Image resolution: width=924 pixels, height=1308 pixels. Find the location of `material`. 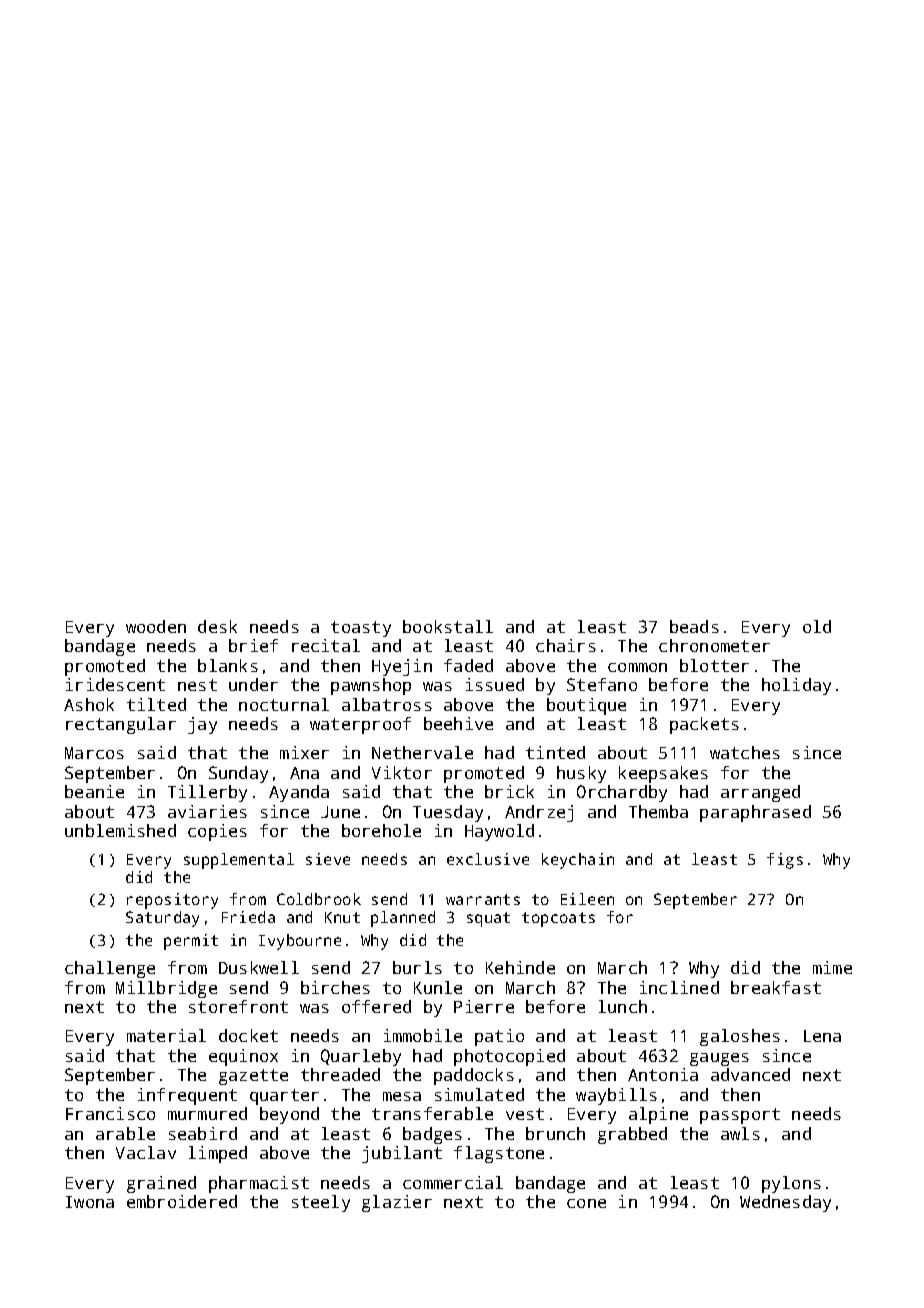

material is located at coordinates (166, 1035).
